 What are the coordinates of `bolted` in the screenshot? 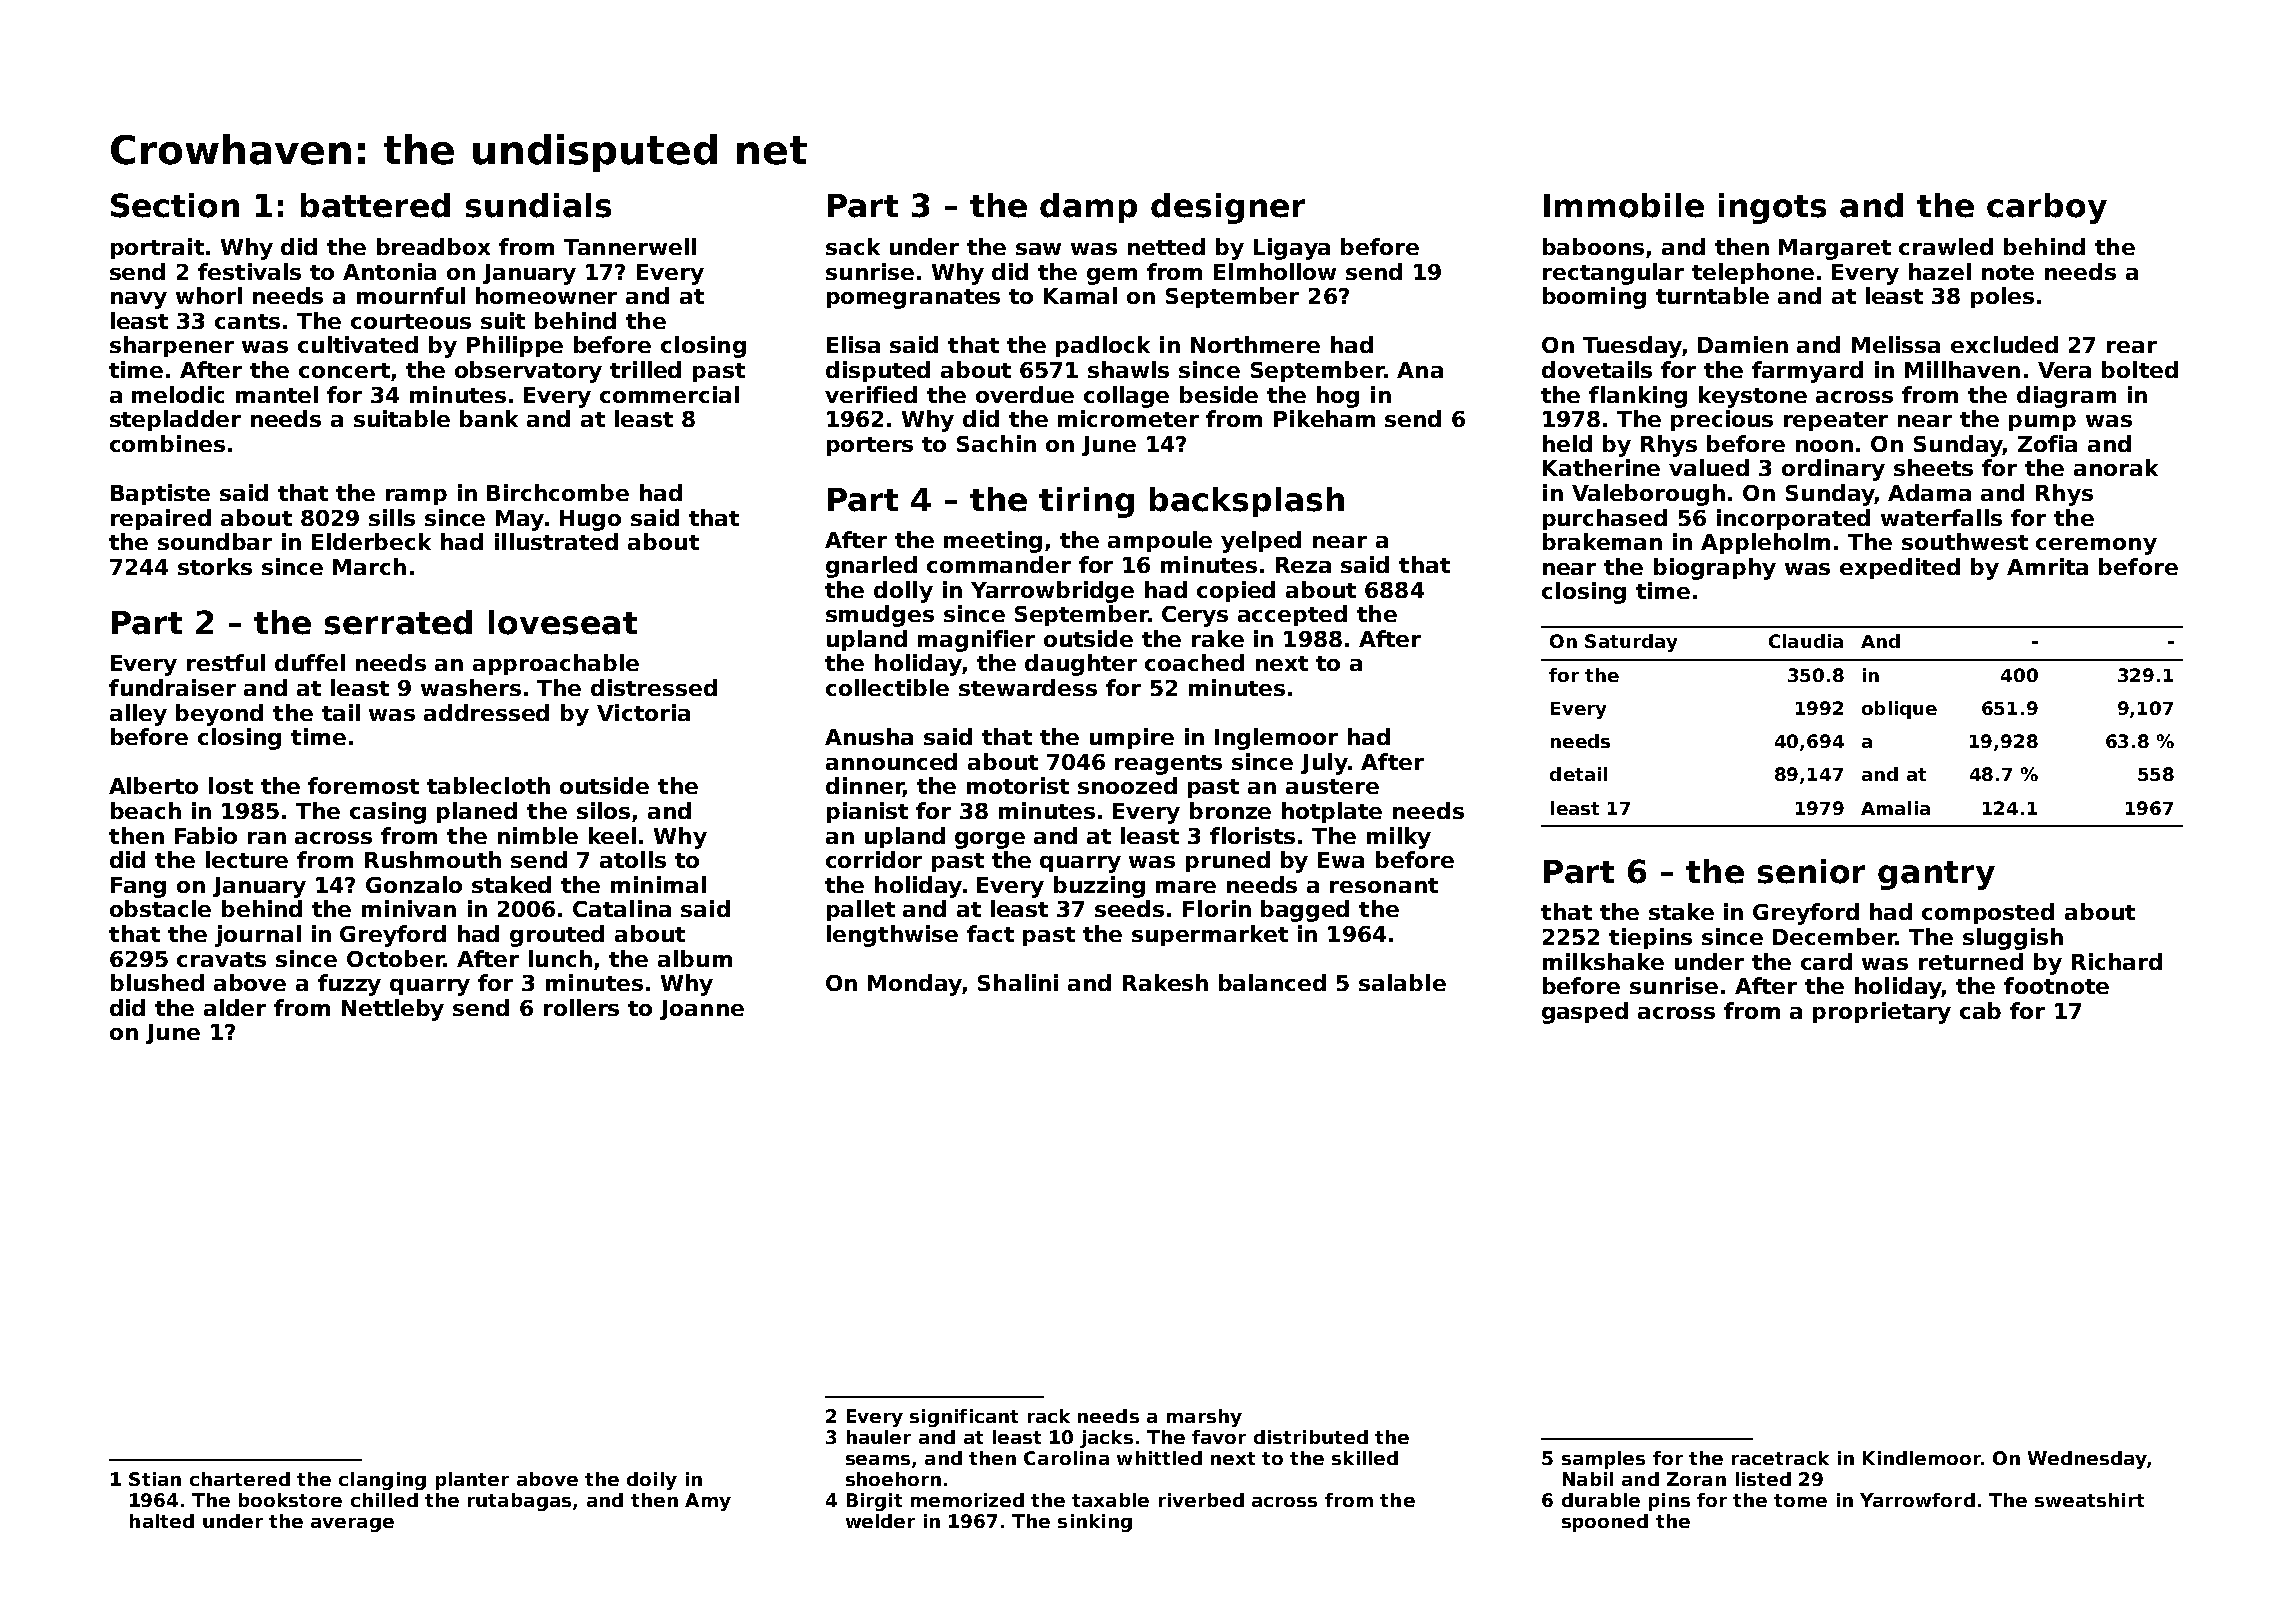 It's located at (2140, 369).
